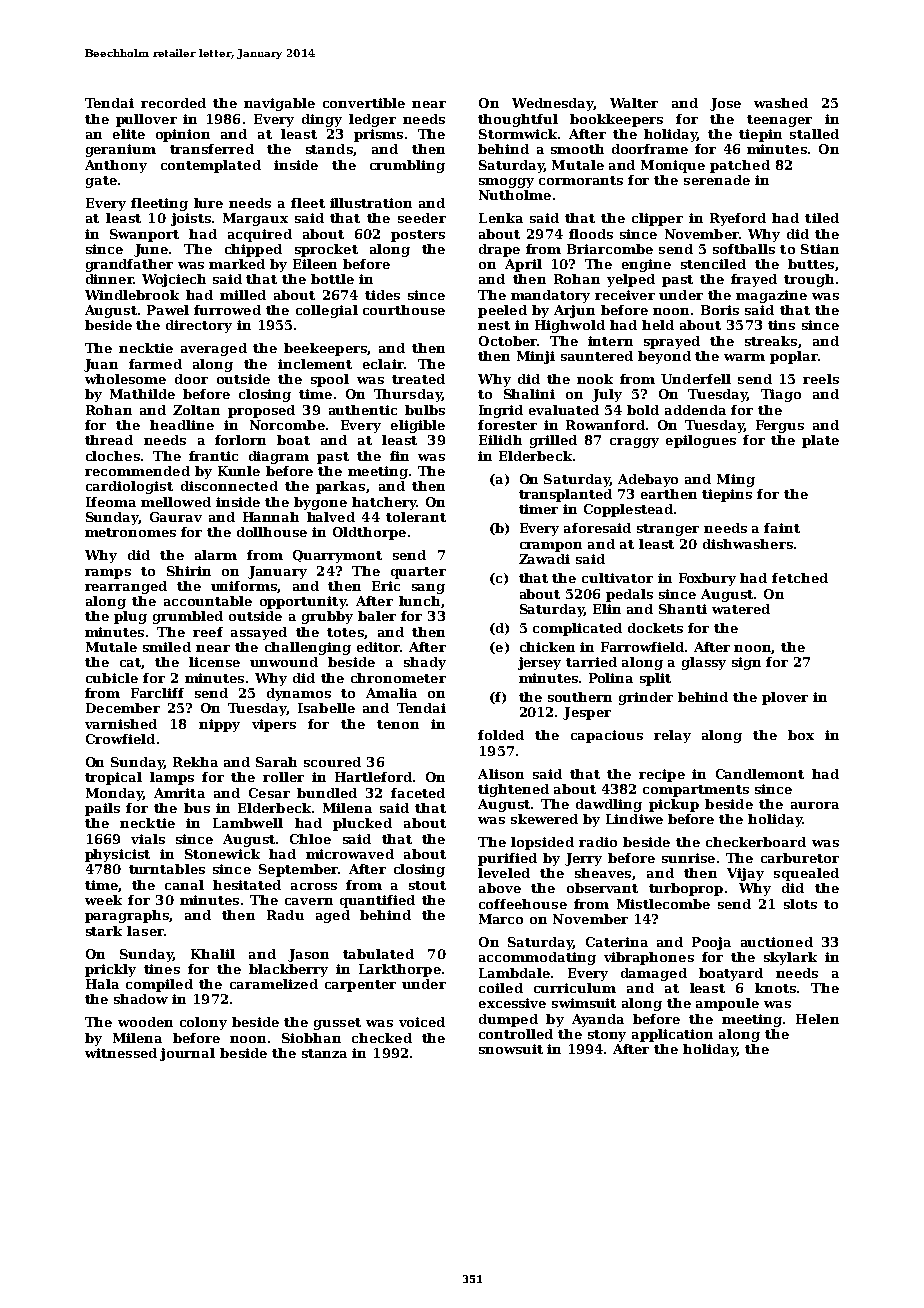  What do you see at coordinates (655, 679) in the page?
I see `split` at bounding box center [655, 679].
